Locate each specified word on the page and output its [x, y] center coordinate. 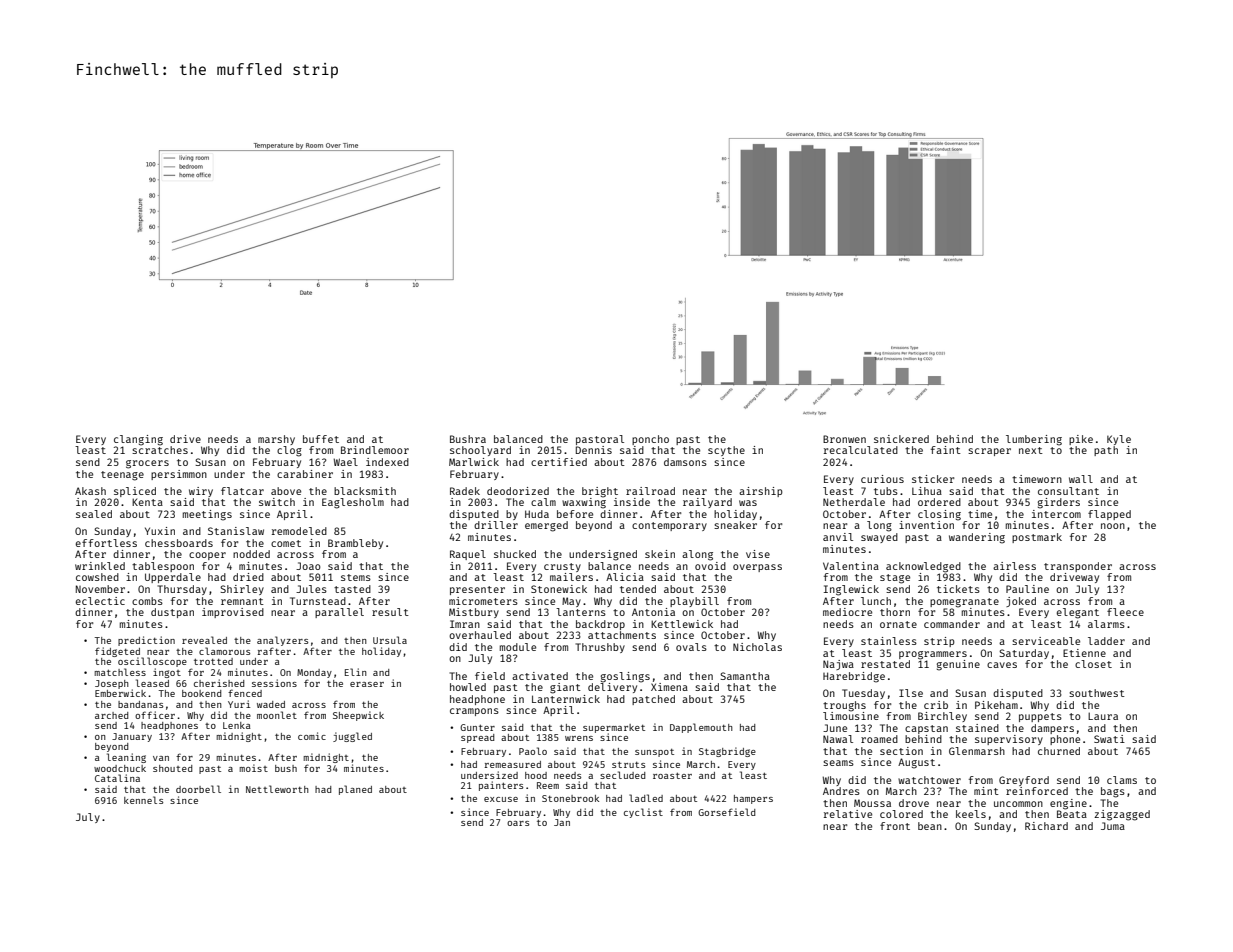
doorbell [198, 789]
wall [1081, 479]
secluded [623, 775]
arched [112, 715]
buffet [321, 439]
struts [628, 765]
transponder [1078, 567]
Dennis [594, 450]
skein [660, 554]
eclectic [100, 601]
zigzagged [1122, 815]
